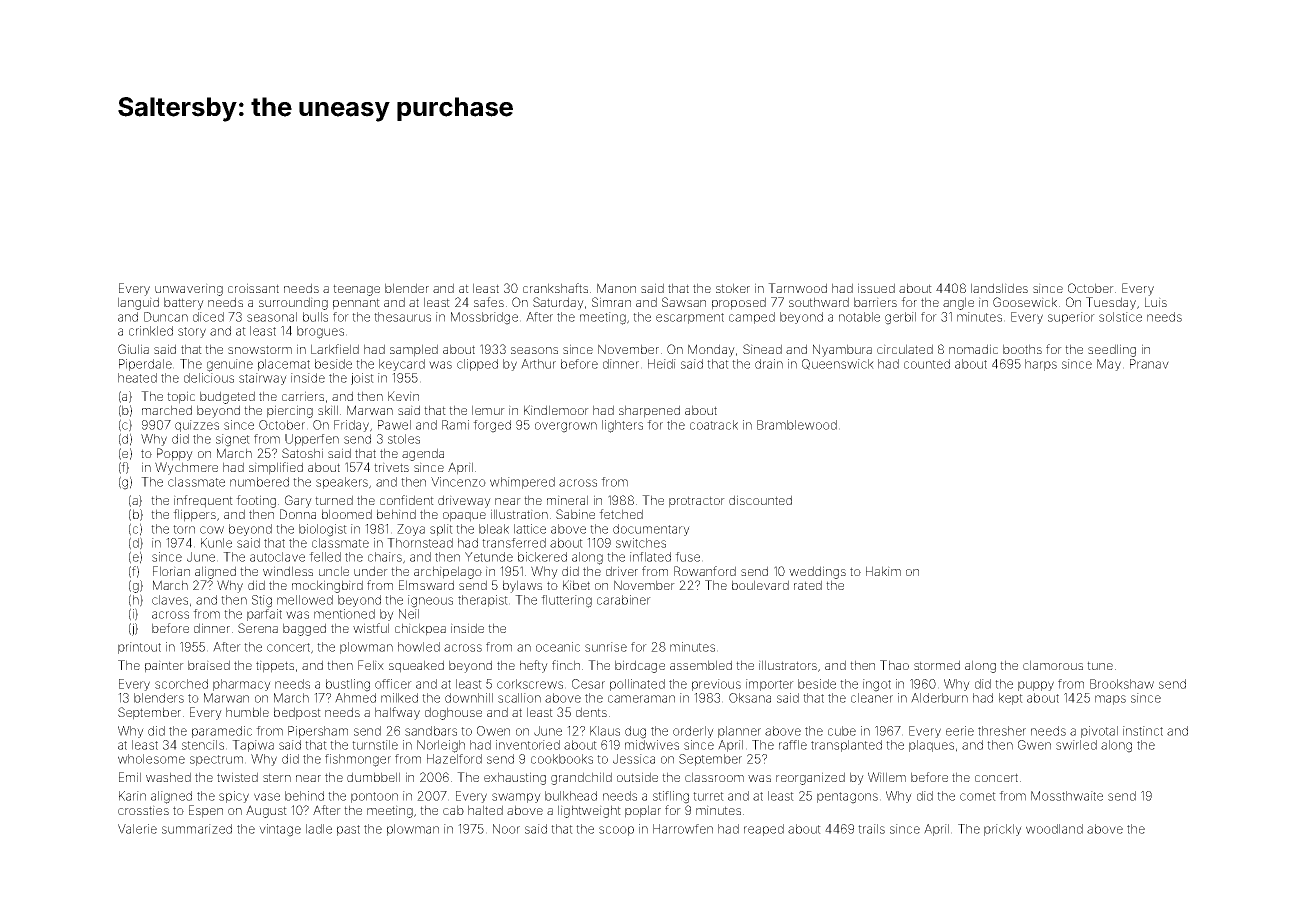 This screenshot has width=1308, height=924. What do you see at coordinates (189, 289) in the screenshot?
I see `unwavering` at bounding box center [189, 289].
